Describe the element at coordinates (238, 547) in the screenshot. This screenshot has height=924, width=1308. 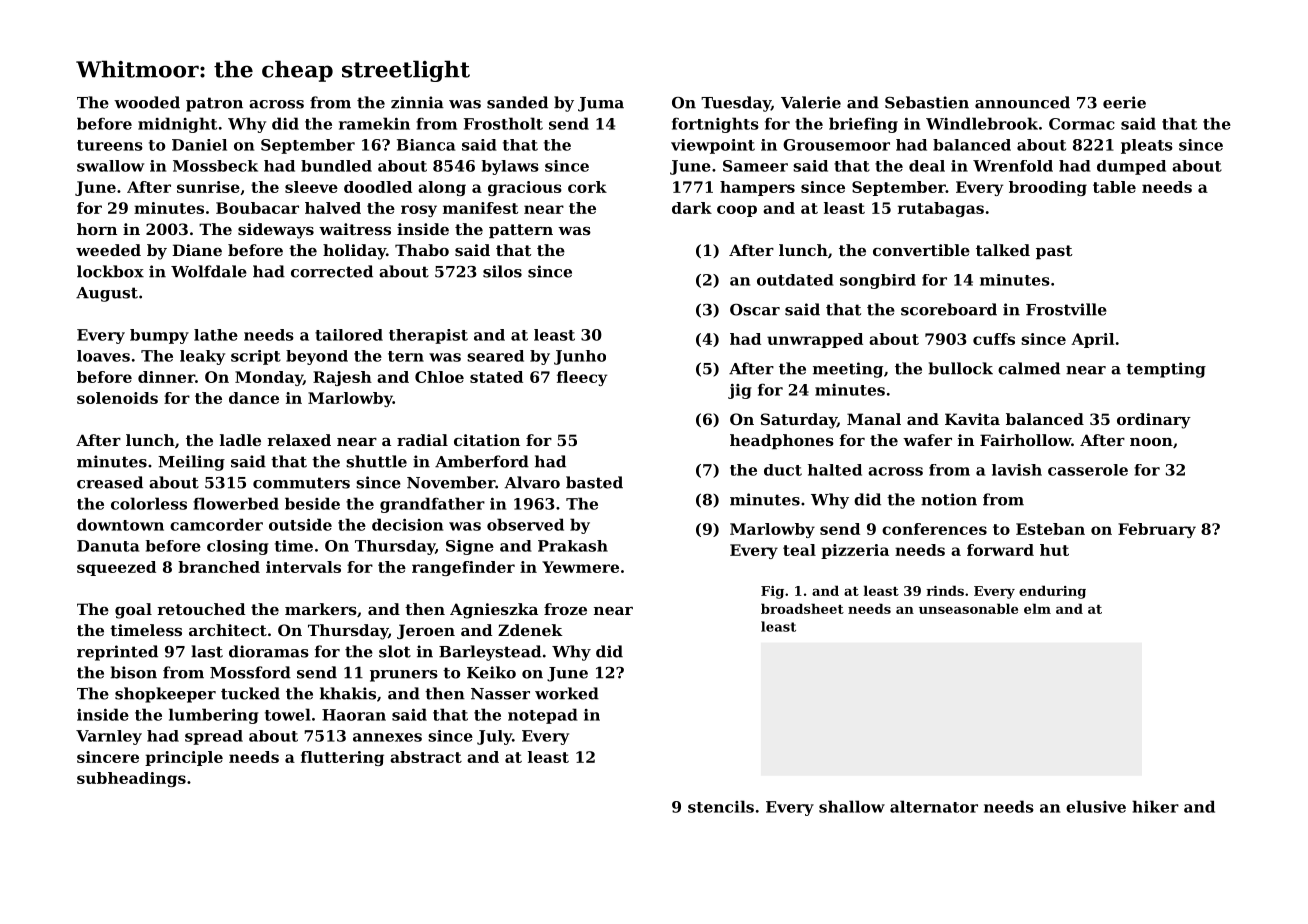
I see `closing` at that location.
